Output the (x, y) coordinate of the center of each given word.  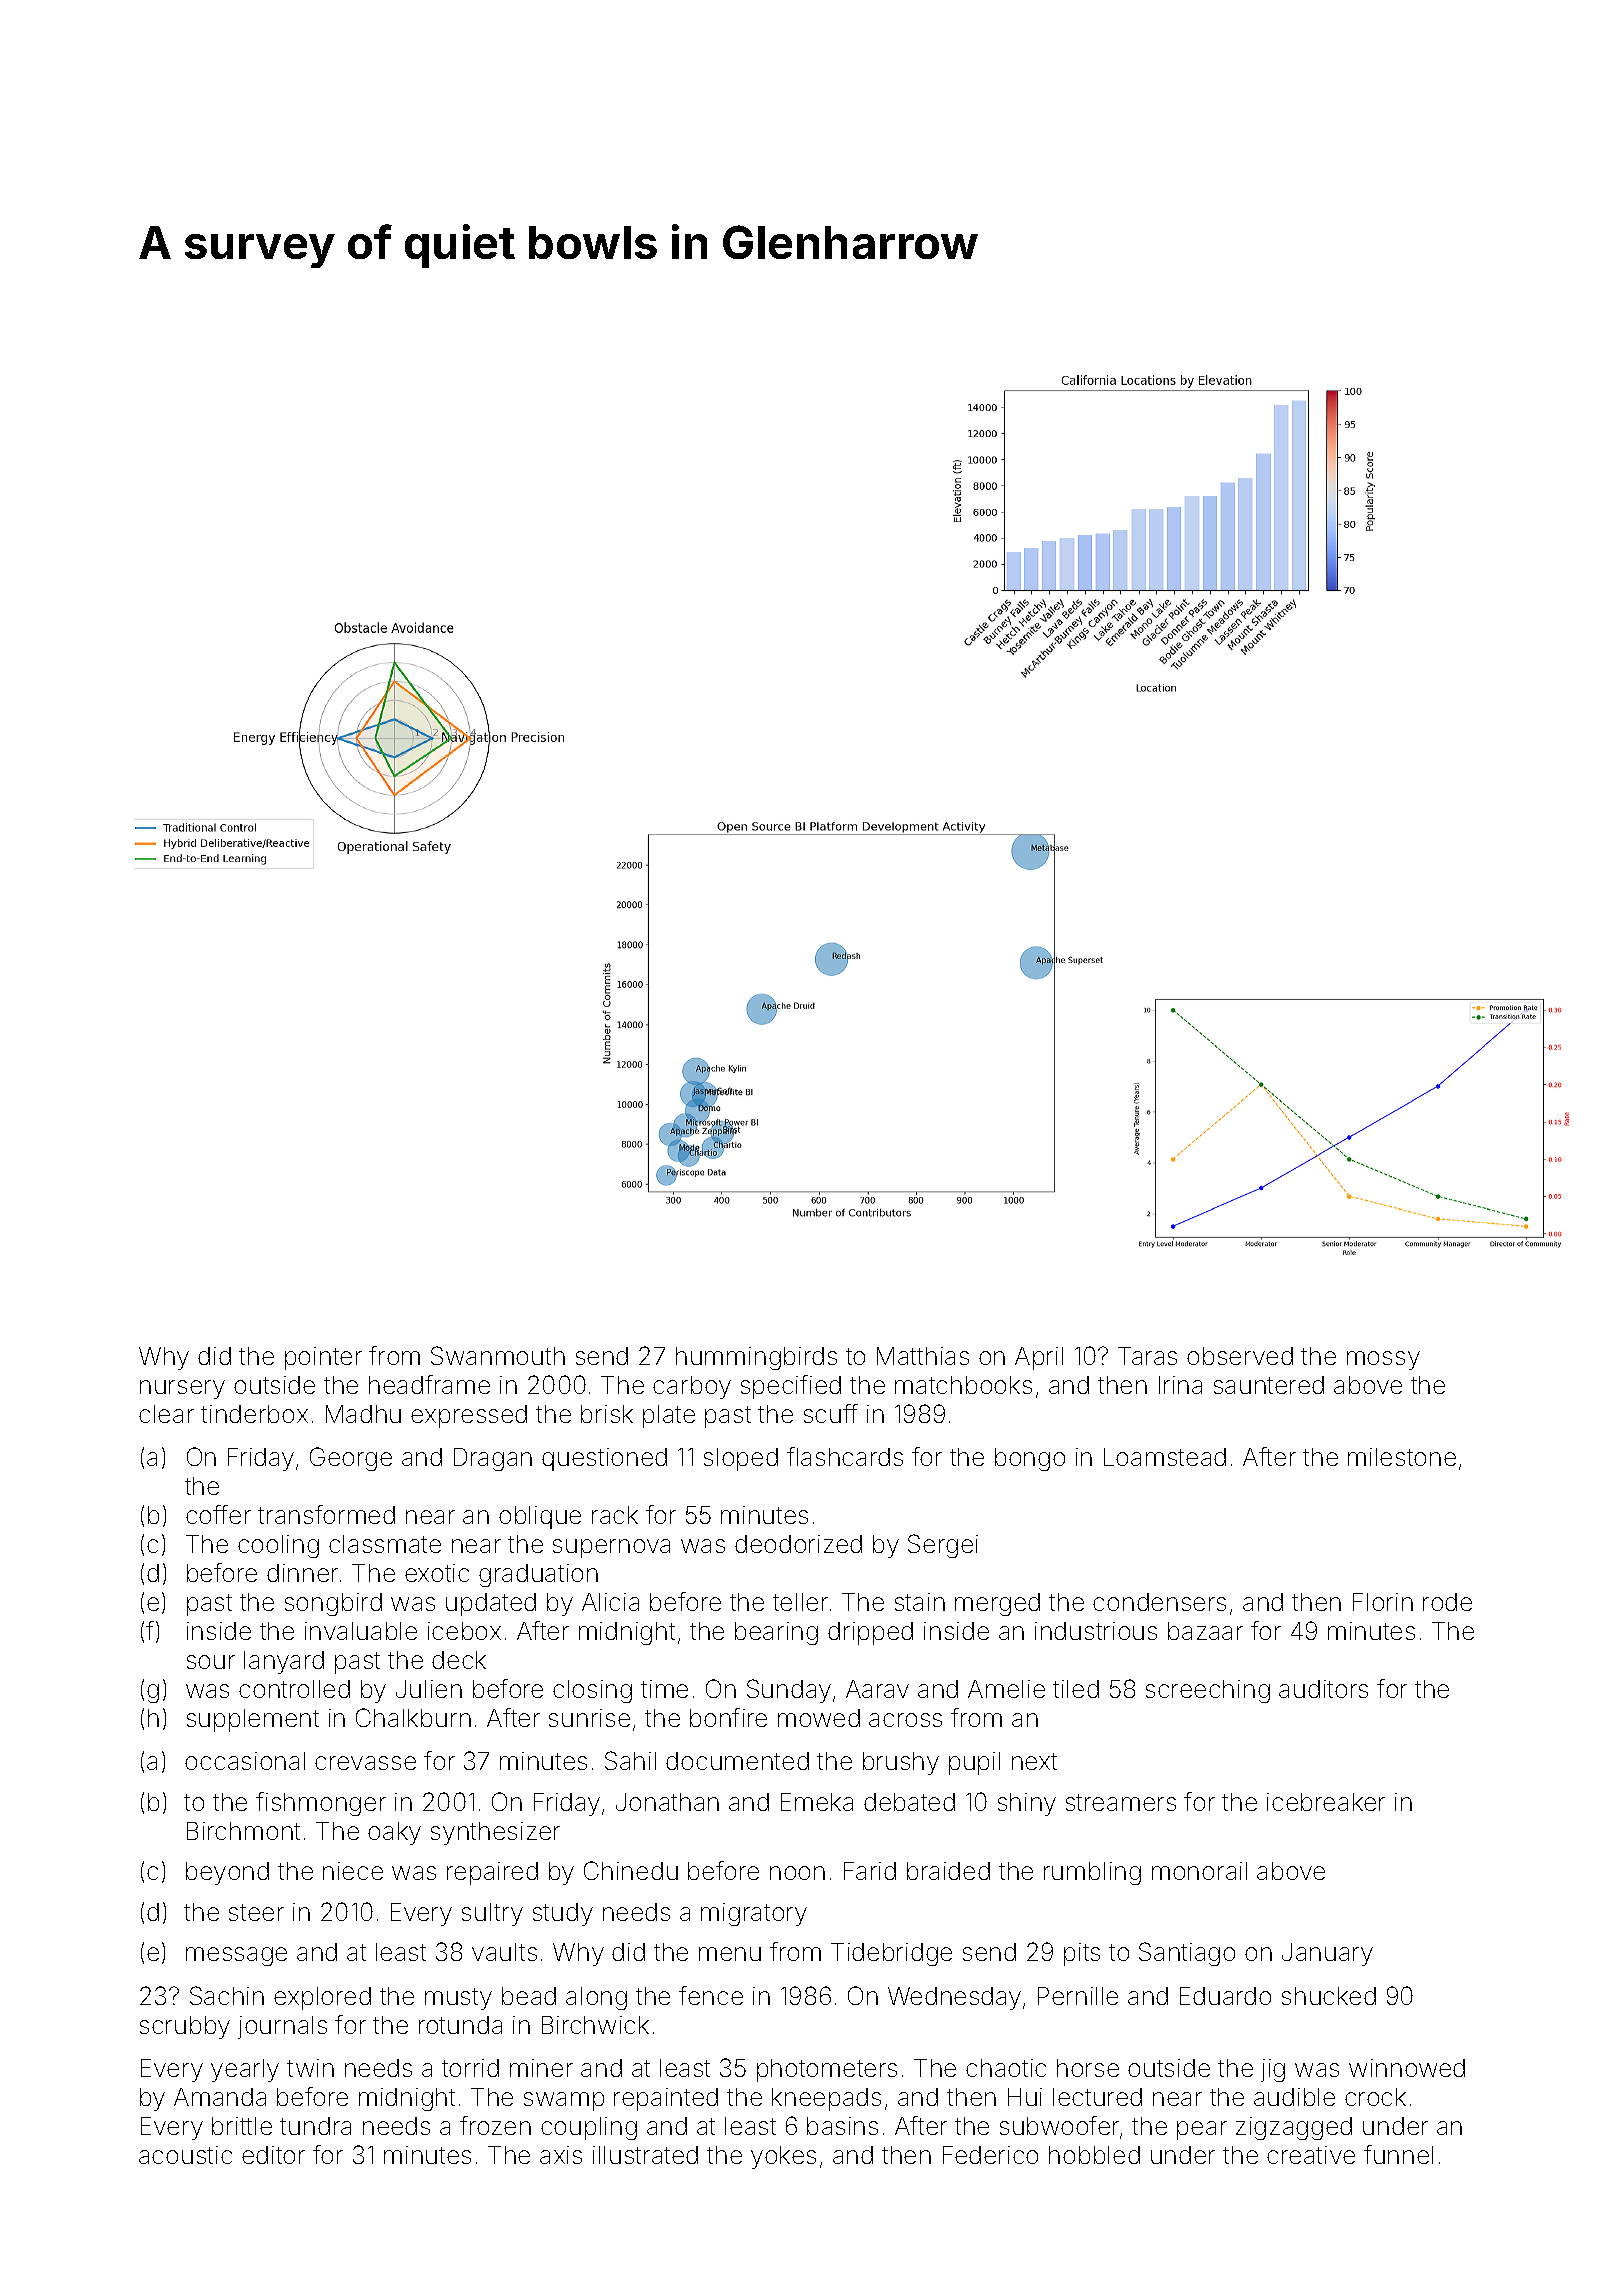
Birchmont (243, 1831)
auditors (1323, 1689)
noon (797, 1873)
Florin (1383, 1602)
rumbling (1092, 1873)
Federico (990, 2155)
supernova (611, 1548)
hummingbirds (756, 1358)
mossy (1383, 1360)
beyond (227, 1873)
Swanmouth (498, 1355)
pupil (974, 1763)
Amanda (220, 2097)
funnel (1398, 2154)
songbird (333, 1604)
